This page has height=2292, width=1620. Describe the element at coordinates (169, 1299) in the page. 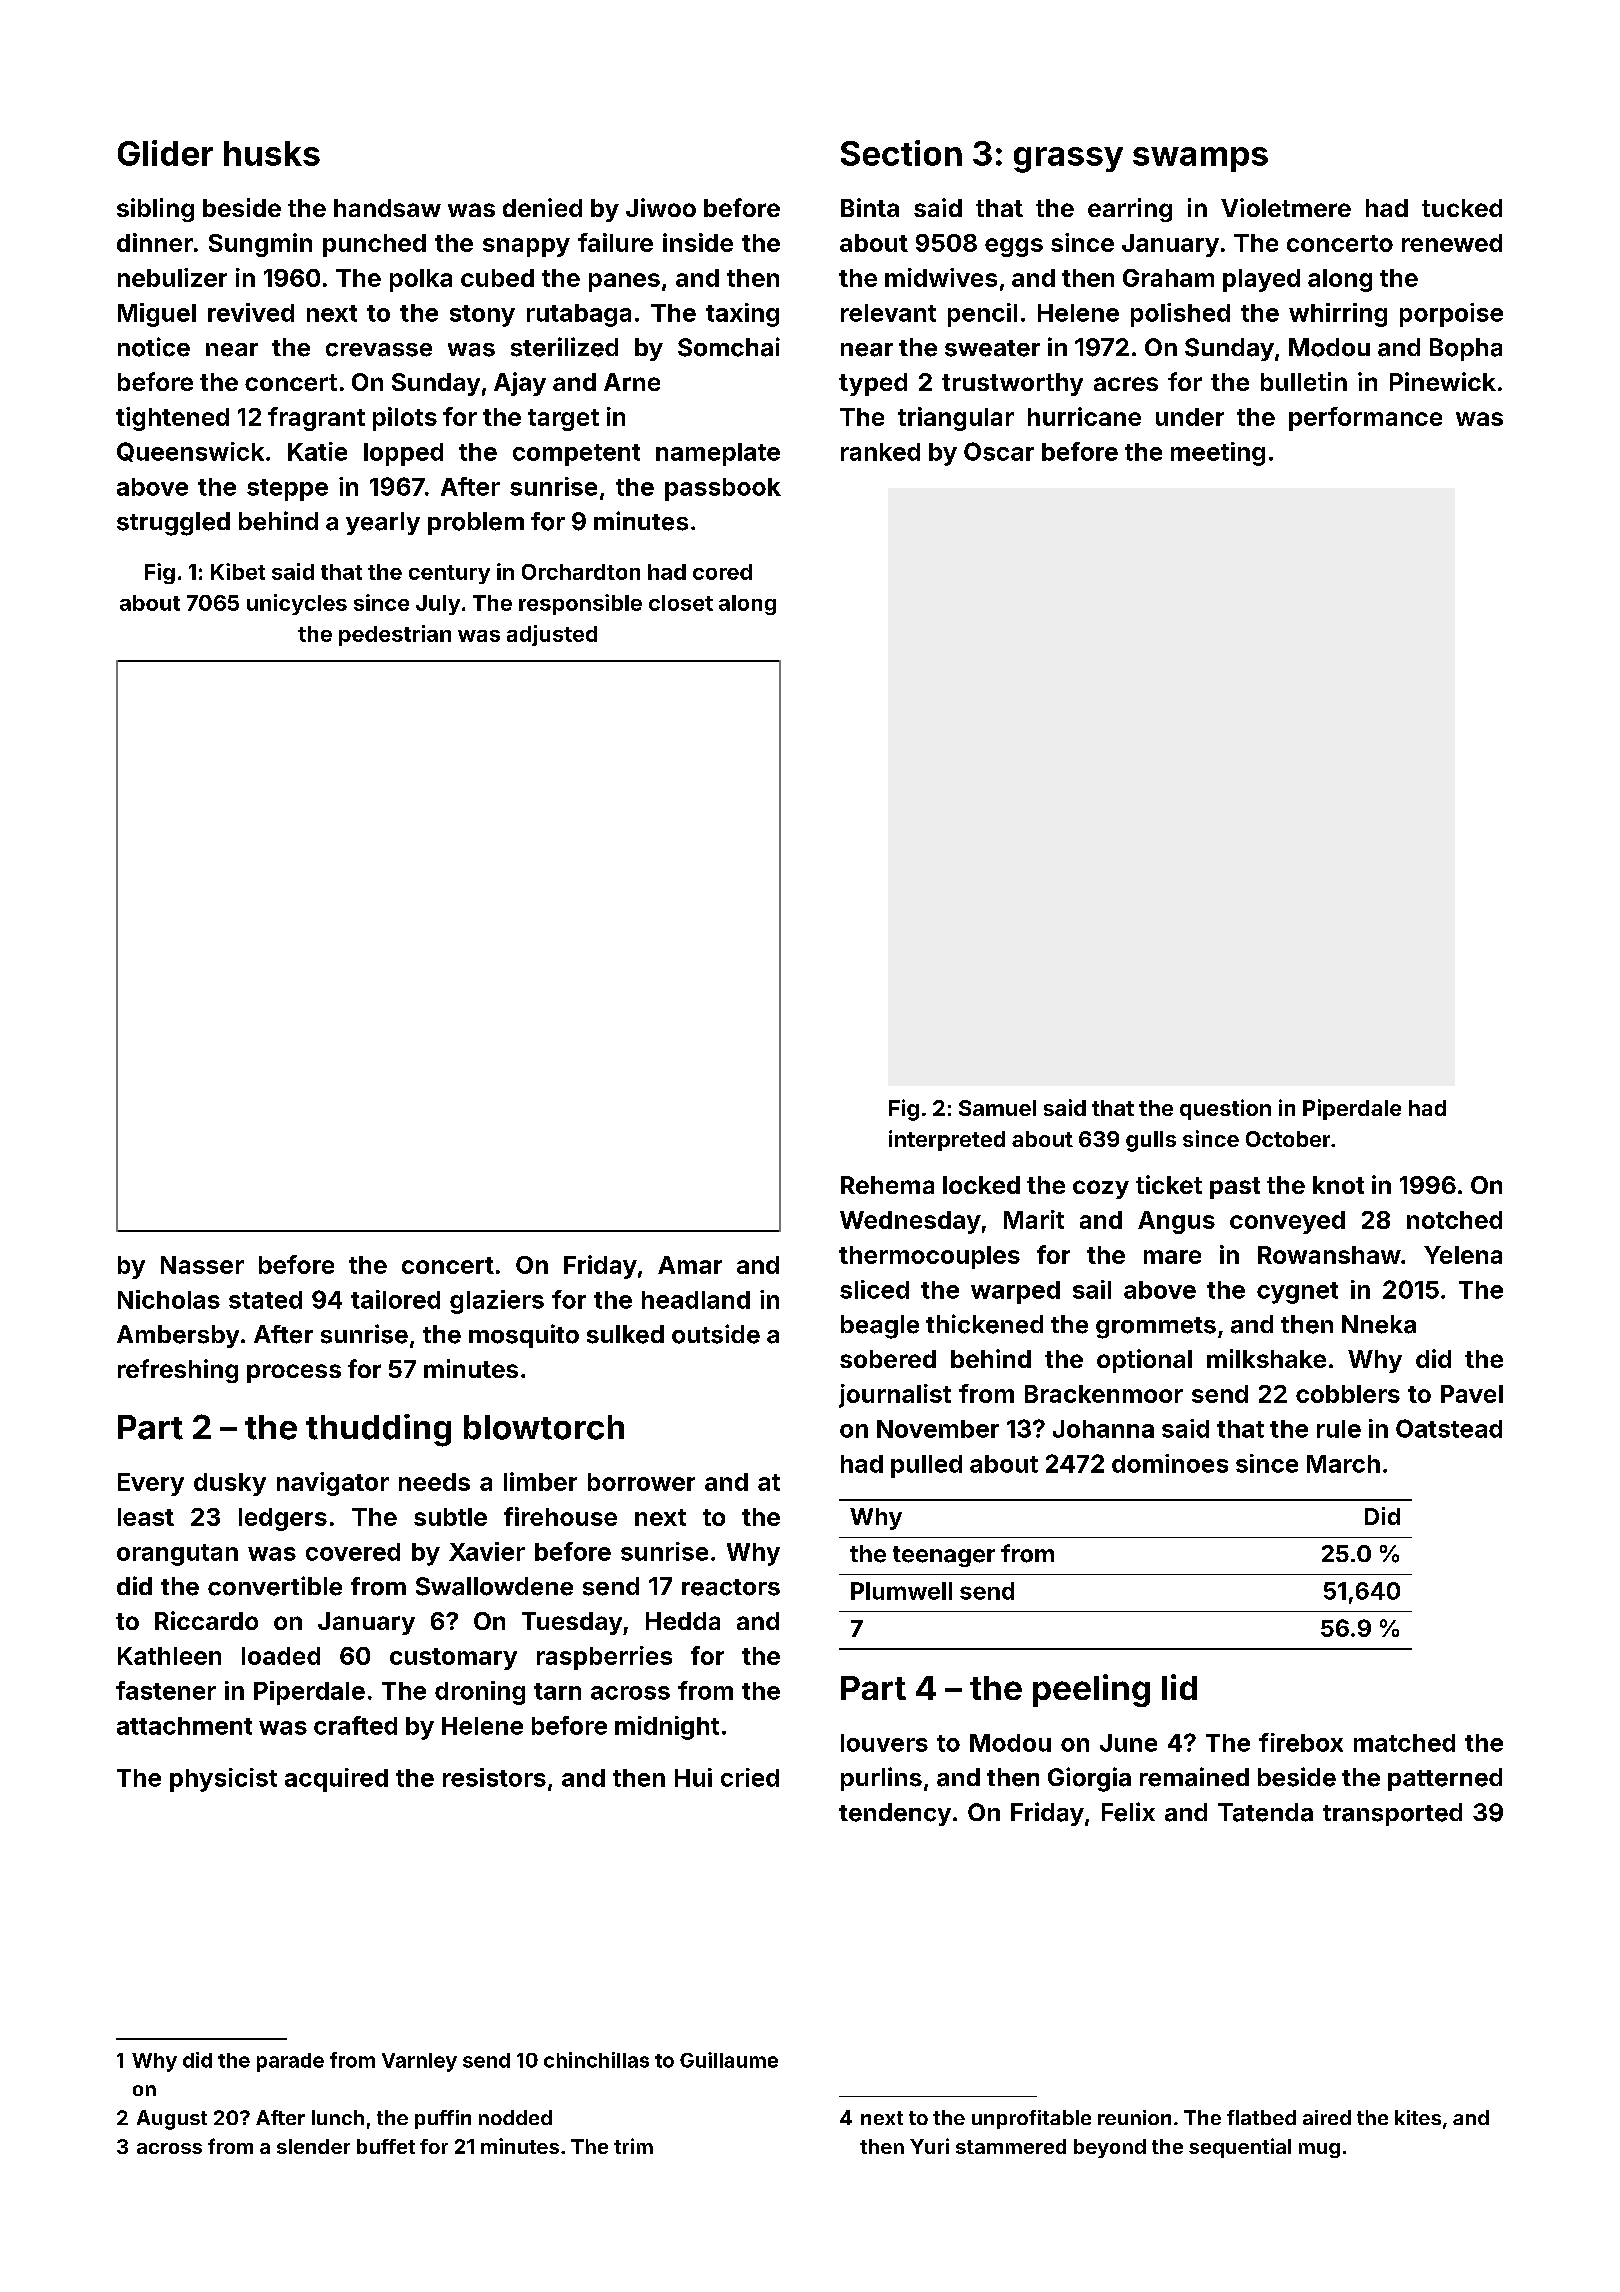

I see `Nicholas` at that location.
